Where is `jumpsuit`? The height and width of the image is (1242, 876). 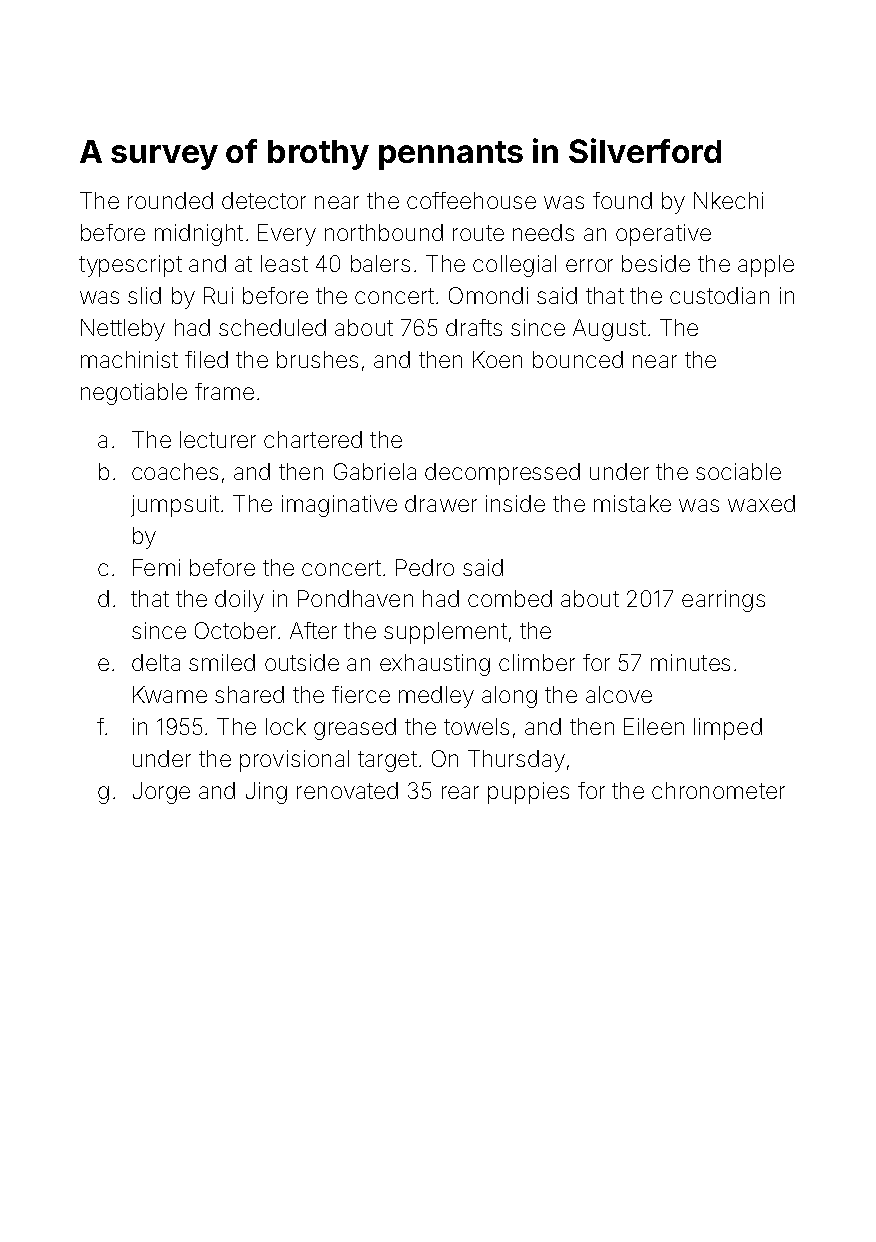 jumpsuit is located at coordinates (175, 506).
